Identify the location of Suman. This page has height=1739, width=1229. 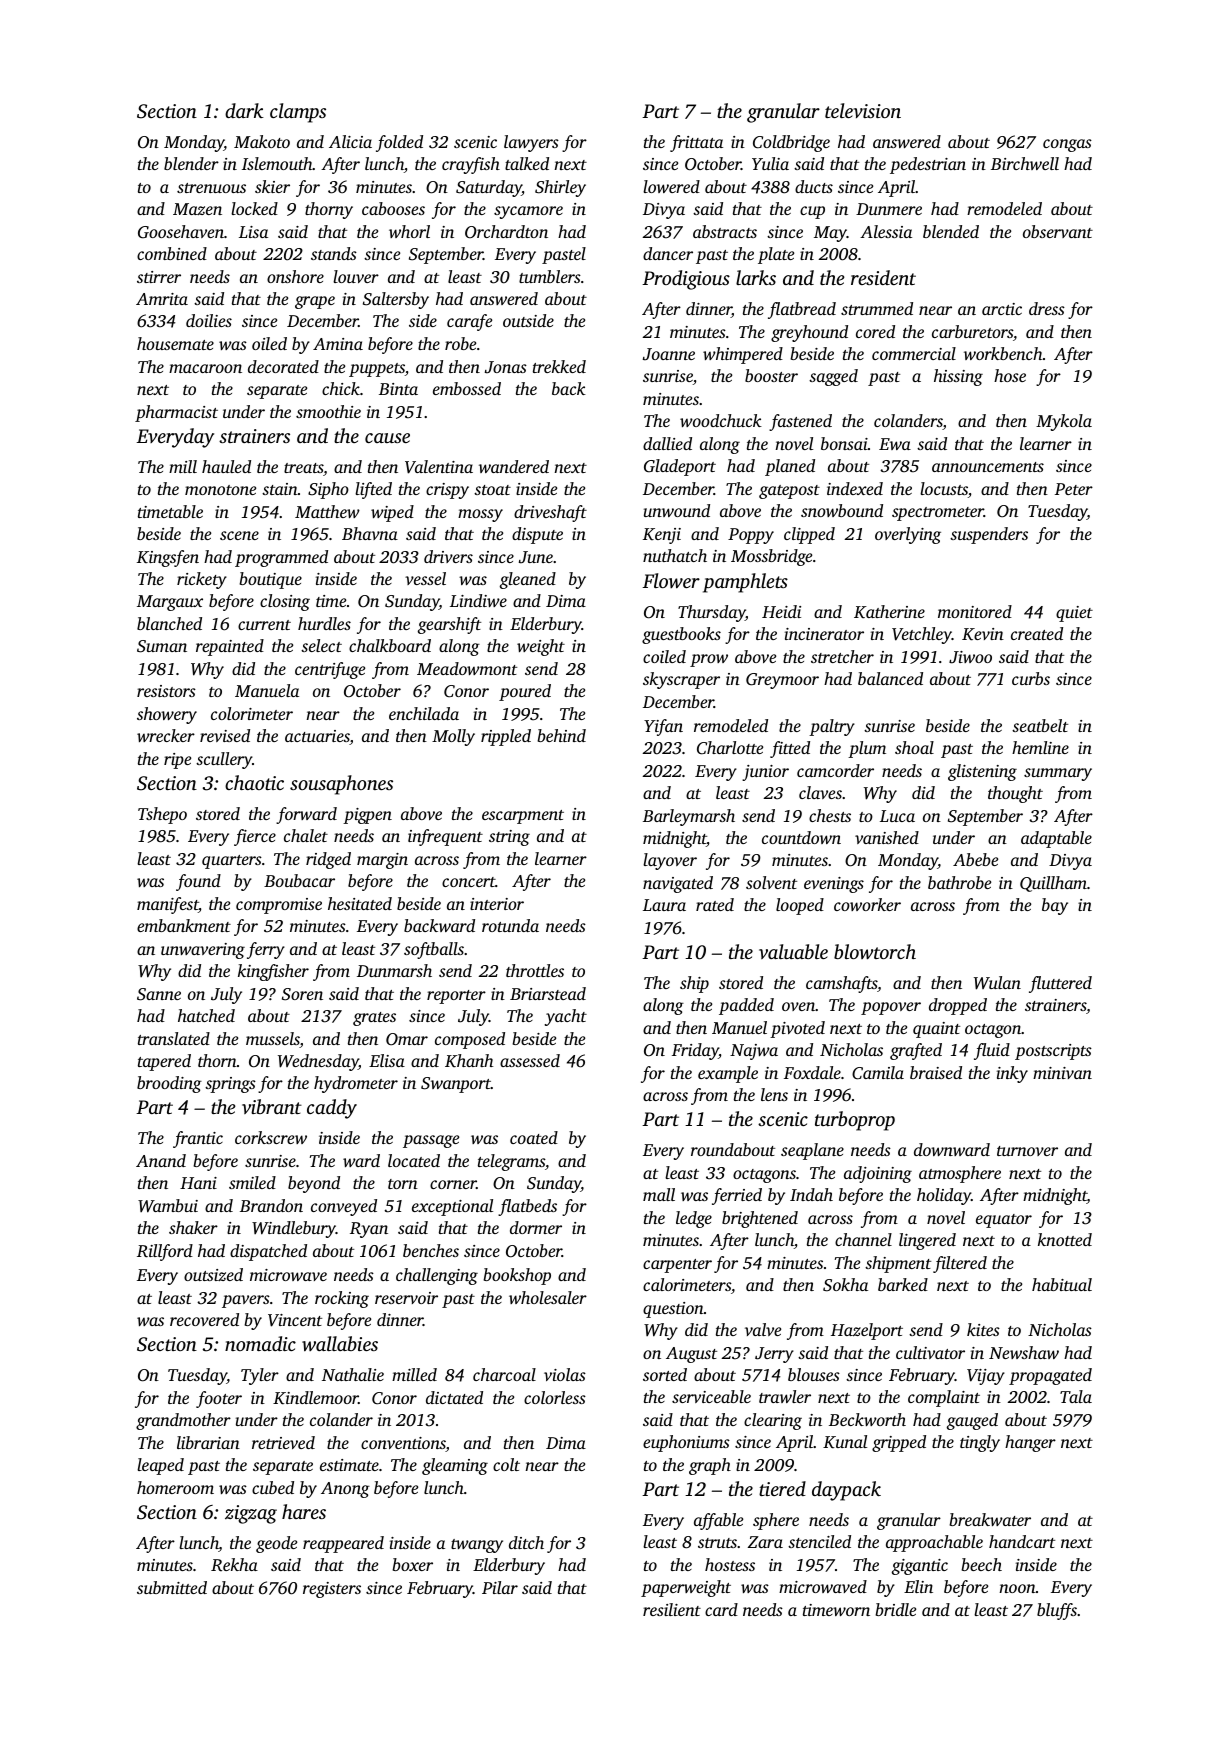
(162, 646).
